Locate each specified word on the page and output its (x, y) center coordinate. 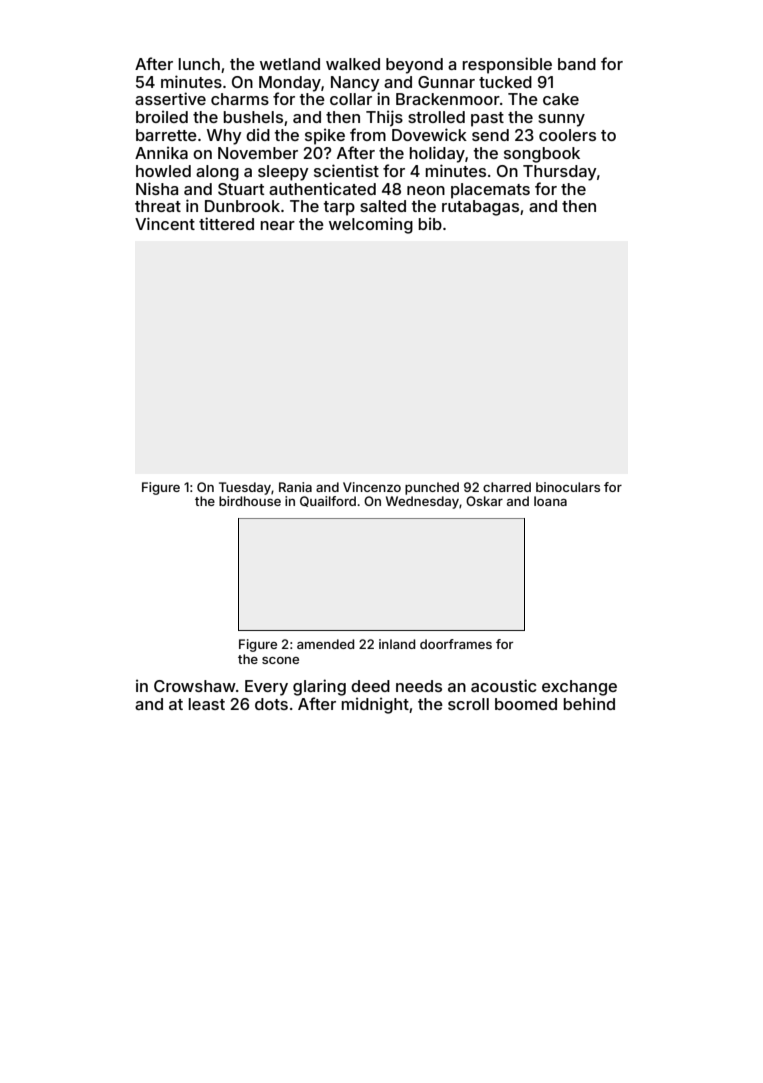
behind (589, 703)
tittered (226, 223)
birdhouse (250, 501)
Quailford (328, 501)
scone (280, 660)
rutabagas (480, 208)
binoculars (568, 487)
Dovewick (429, 134)
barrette (166, 135)
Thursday (560, 173)
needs (419, 686)
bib (430, 223)
